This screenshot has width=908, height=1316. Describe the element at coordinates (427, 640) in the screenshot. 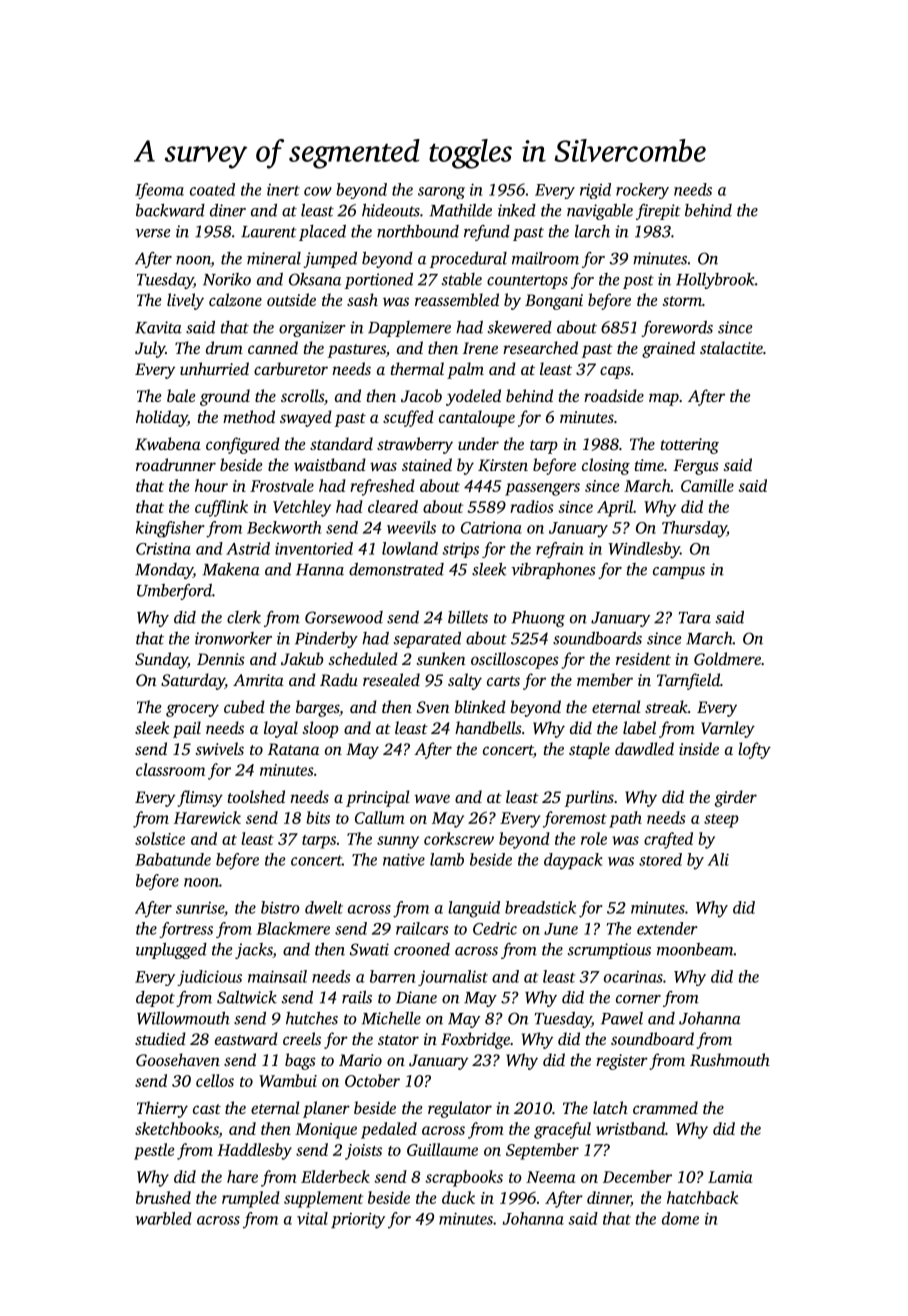

I see `separated` at that location.
